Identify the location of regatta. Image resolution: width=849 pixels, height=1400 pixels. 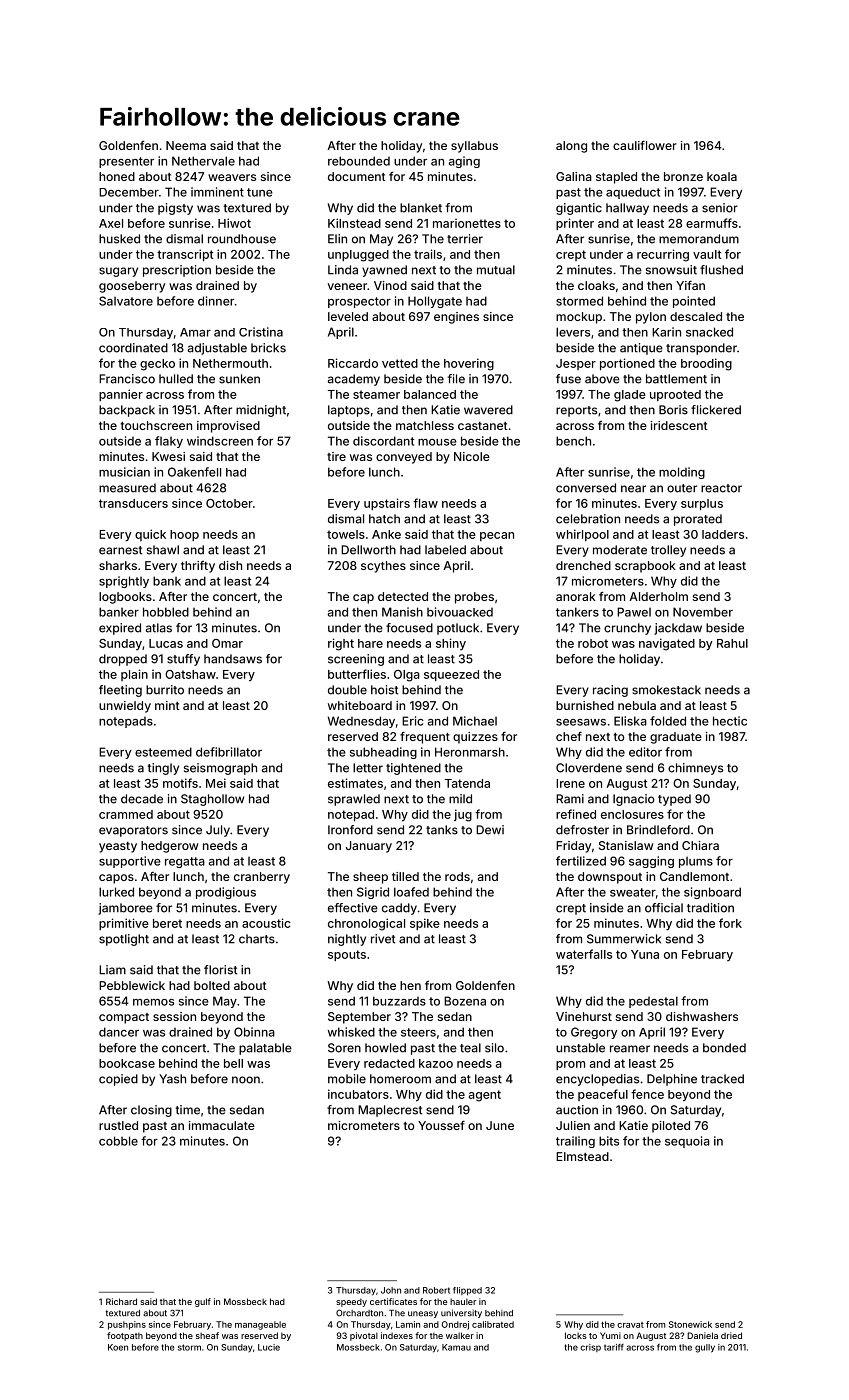
(185, 862).
